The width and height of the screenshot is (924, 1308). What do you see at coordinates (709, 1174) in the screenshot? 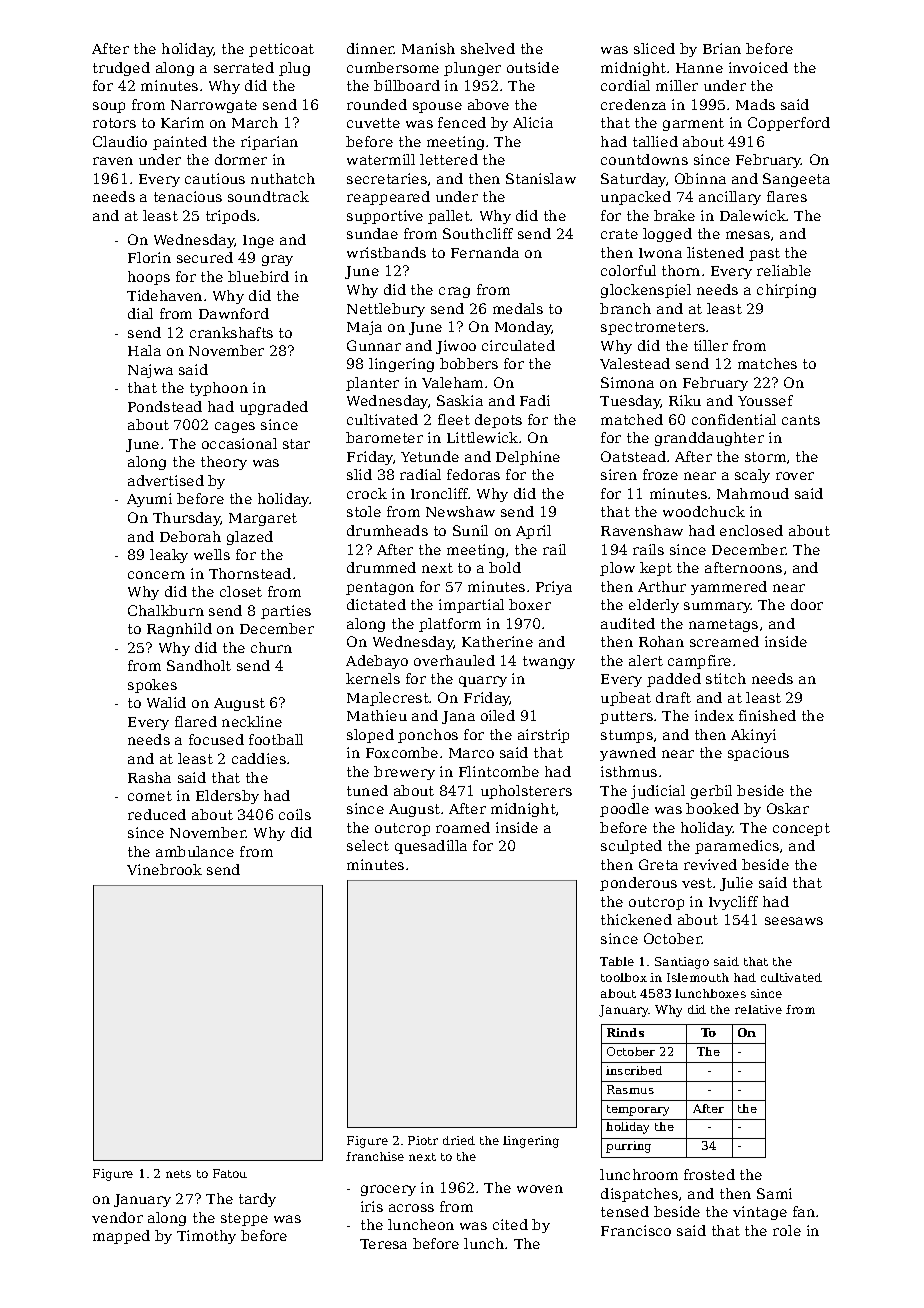
I see `frosted` at bounding box center [709, 1174].
